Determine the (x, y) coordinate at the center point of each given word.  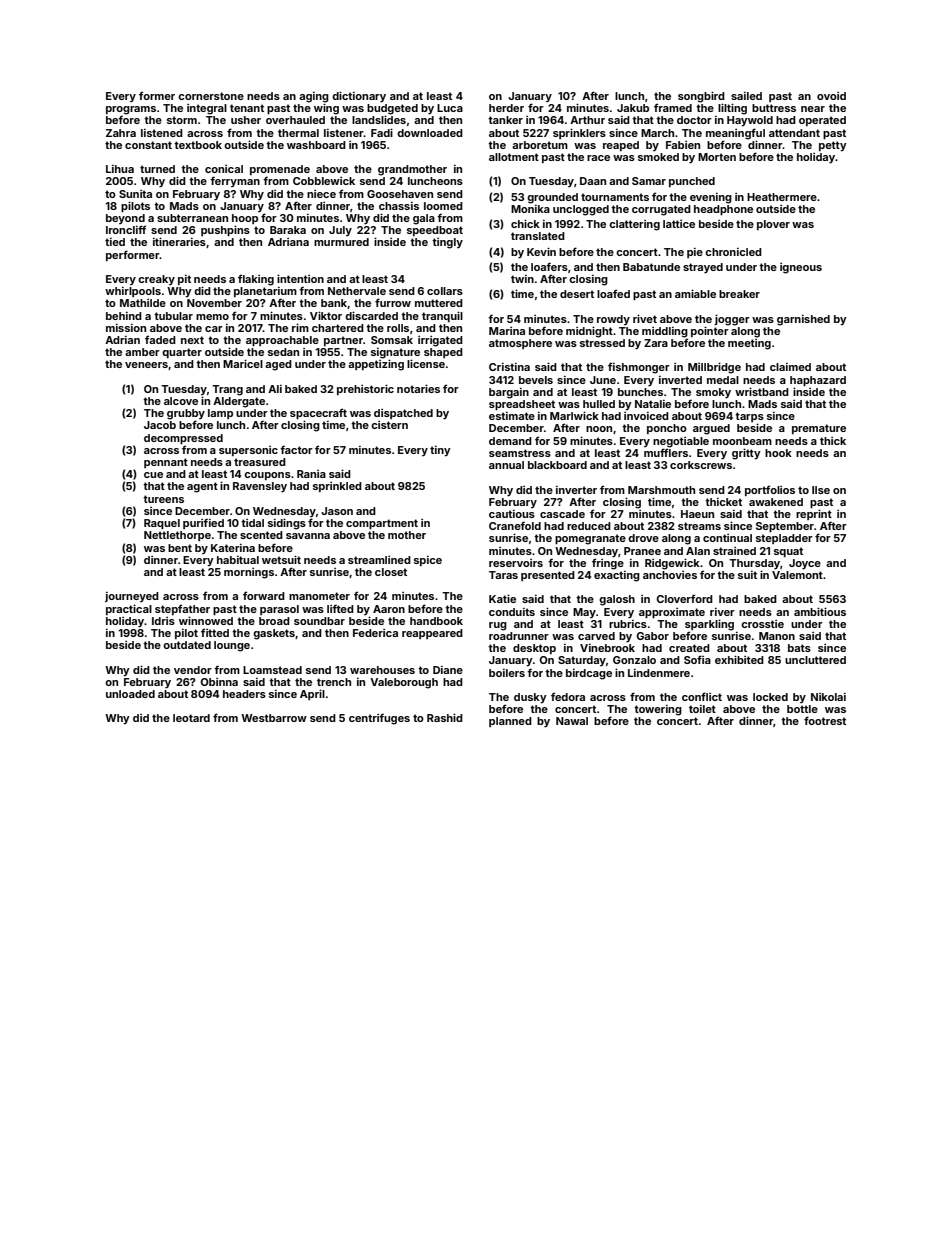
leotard (191, 718)
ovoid (831, 96)
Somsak (392, 340)
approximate (672, 613)
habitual (238, 560)
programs (131, 110)
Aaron (389, 609)
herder (506, 108)
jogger (732, 320)
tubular (173, 316)
